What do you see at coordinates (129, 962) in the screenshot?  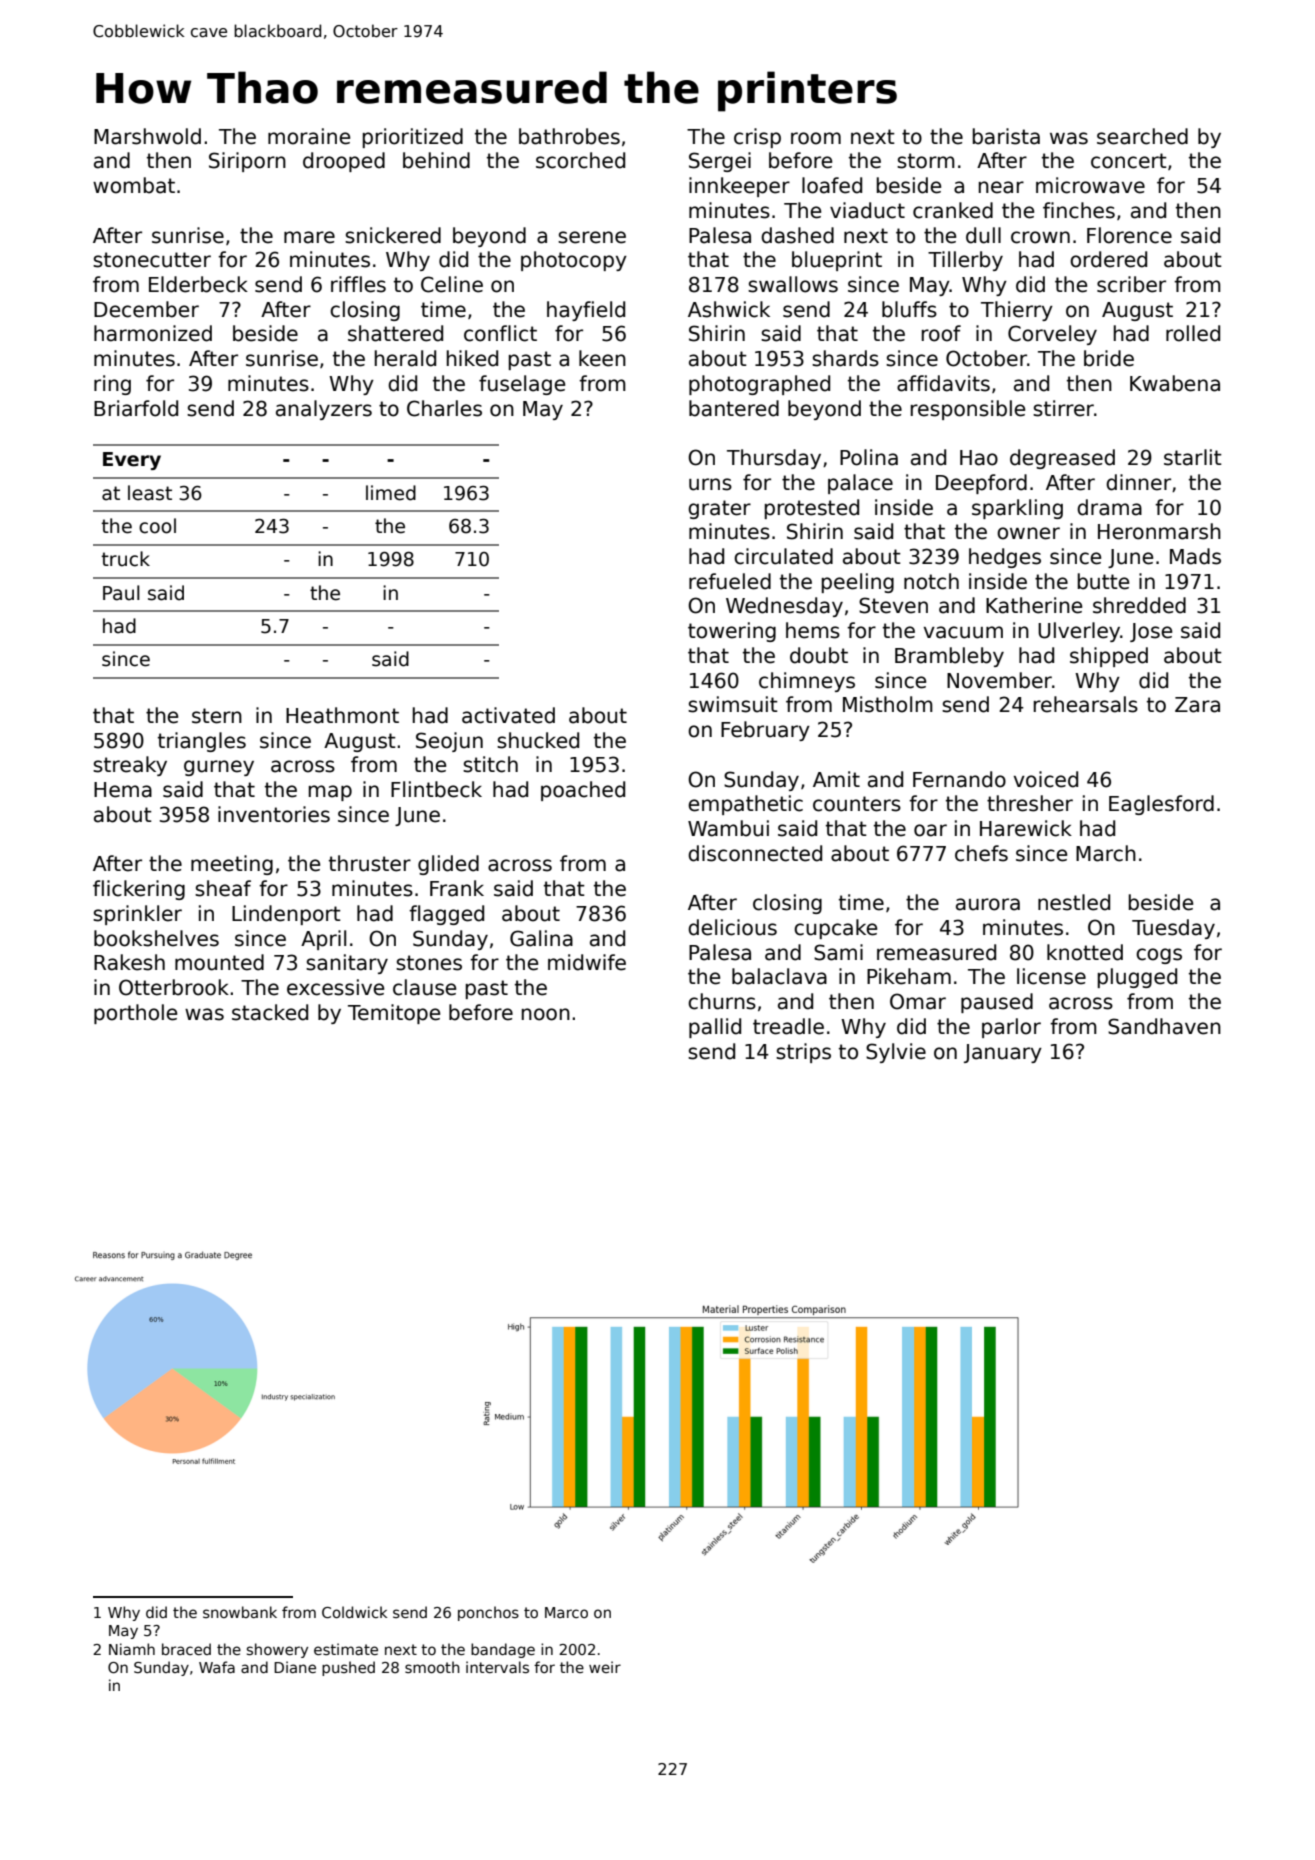 I see `Rakesh` at bounding box center [129, 962].
